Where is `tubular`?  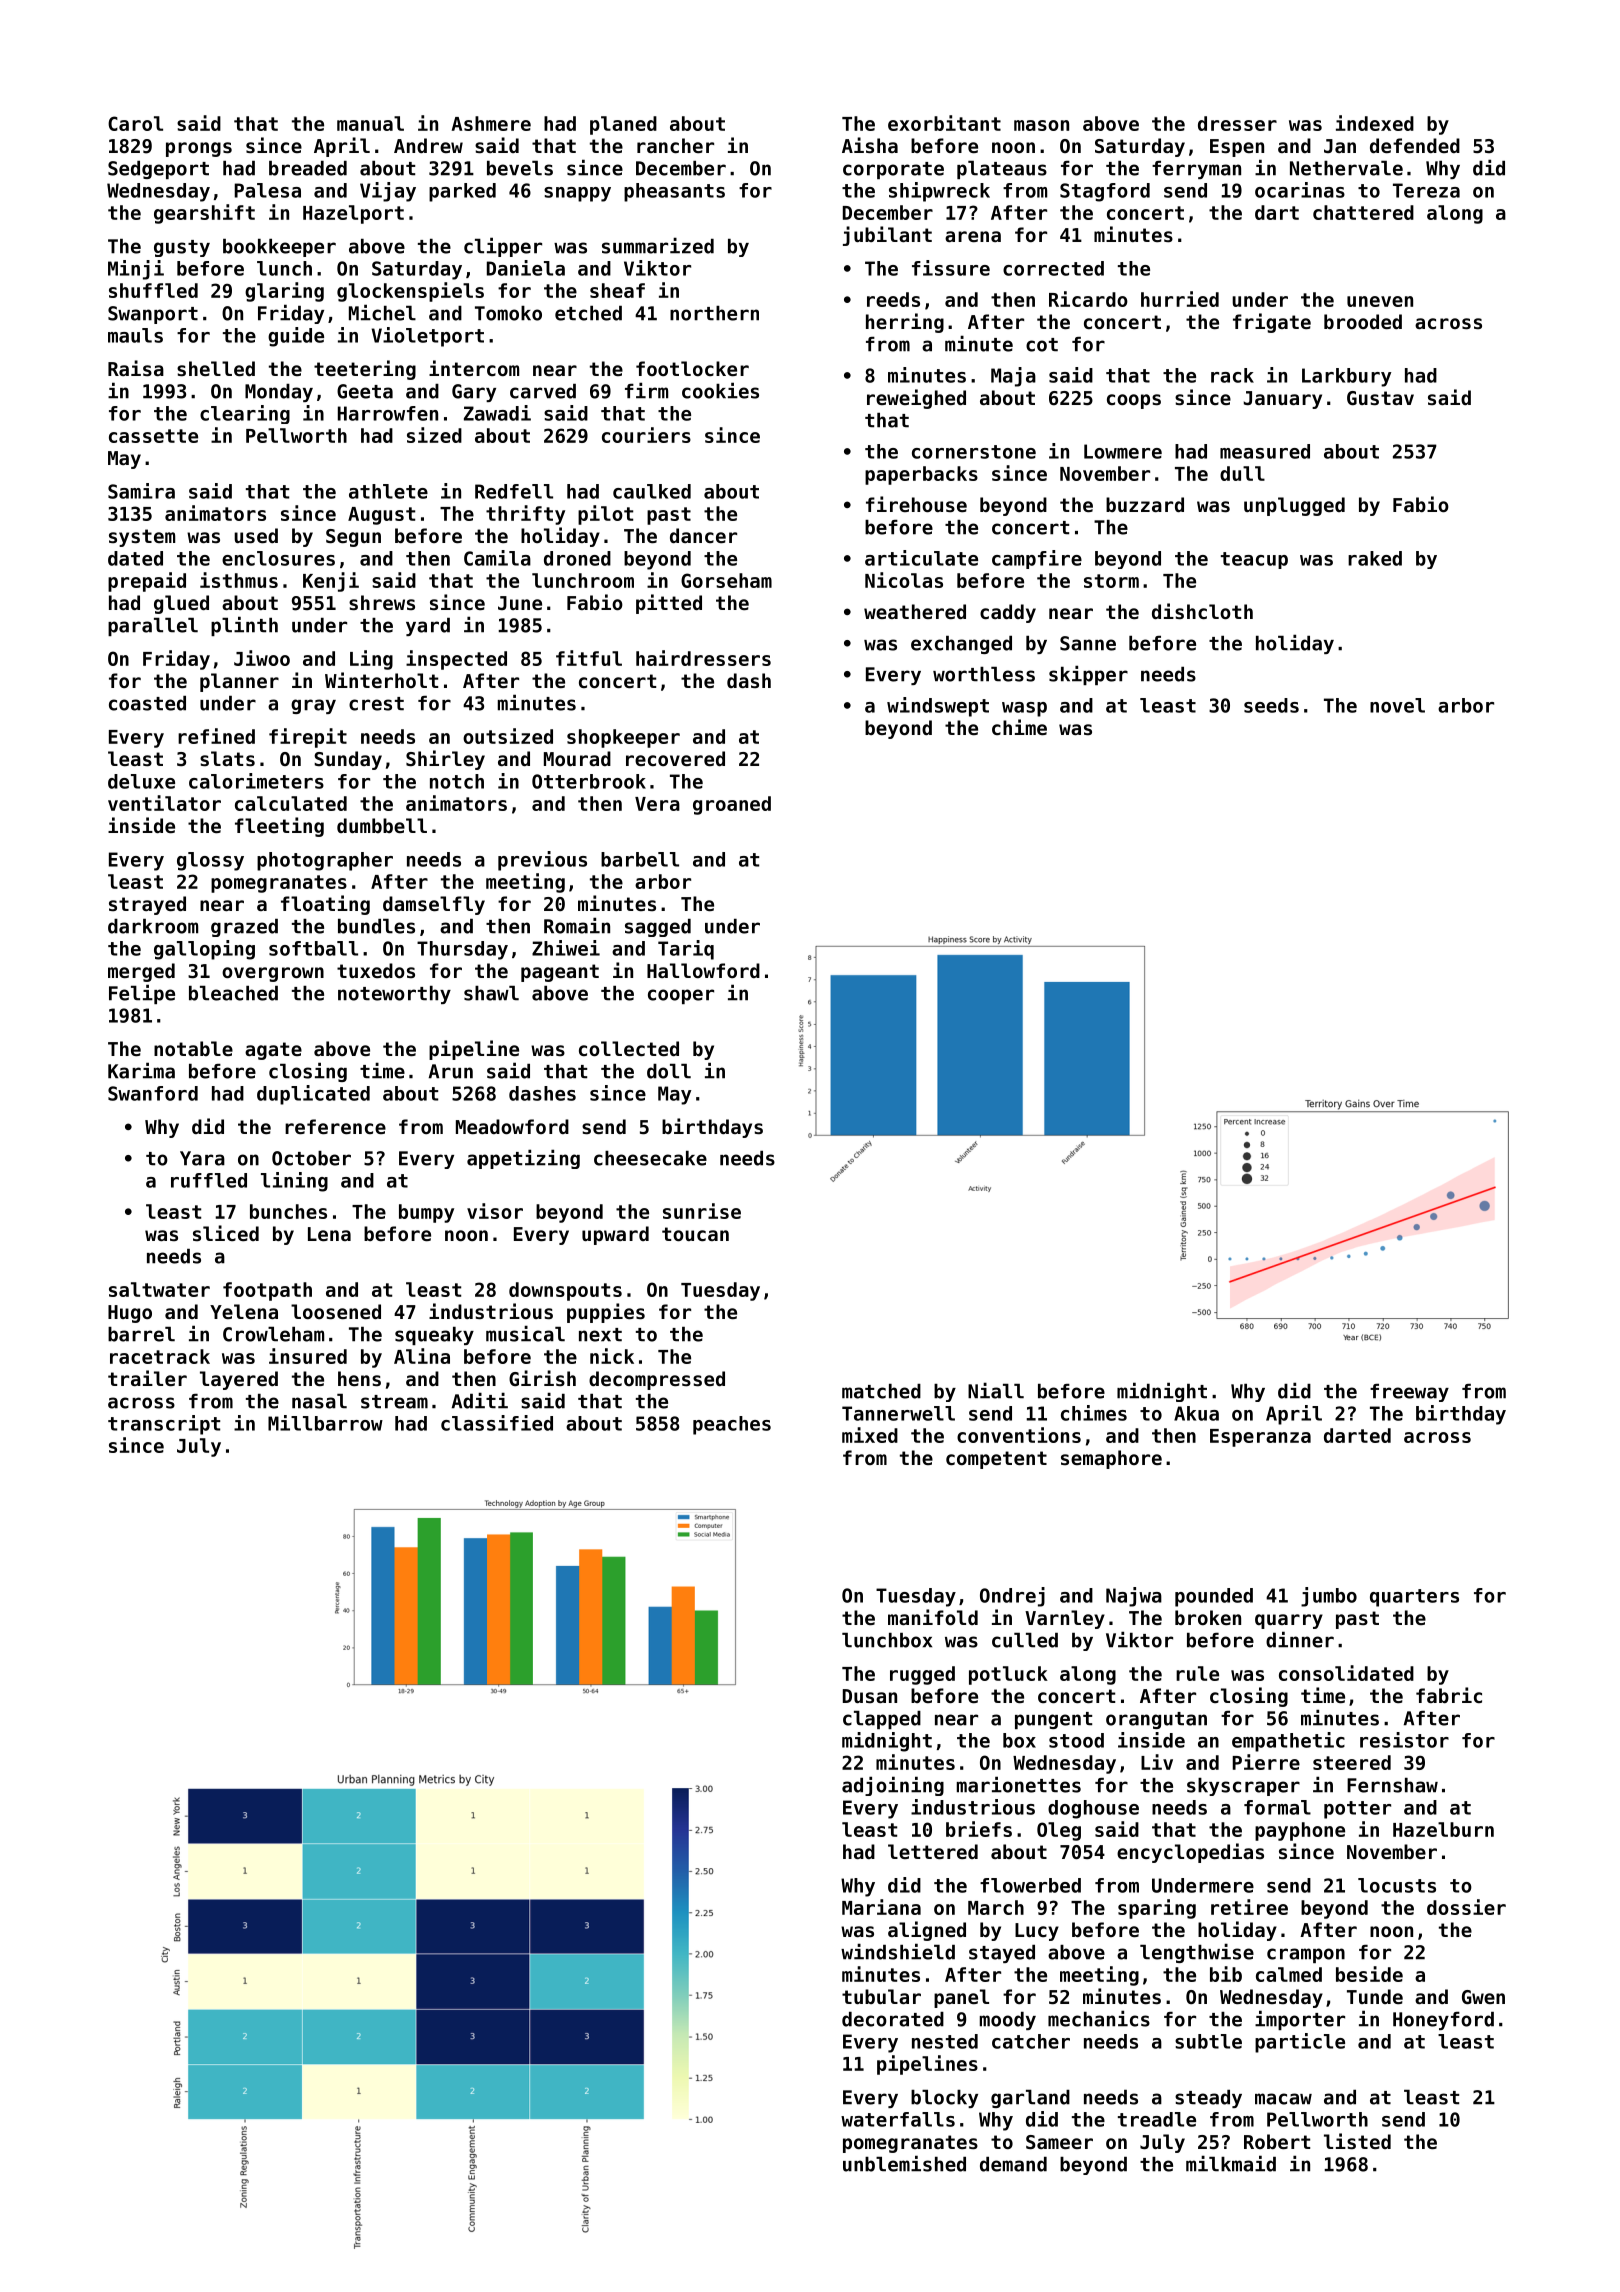
tubular is located at coordinates (881, 1996).
